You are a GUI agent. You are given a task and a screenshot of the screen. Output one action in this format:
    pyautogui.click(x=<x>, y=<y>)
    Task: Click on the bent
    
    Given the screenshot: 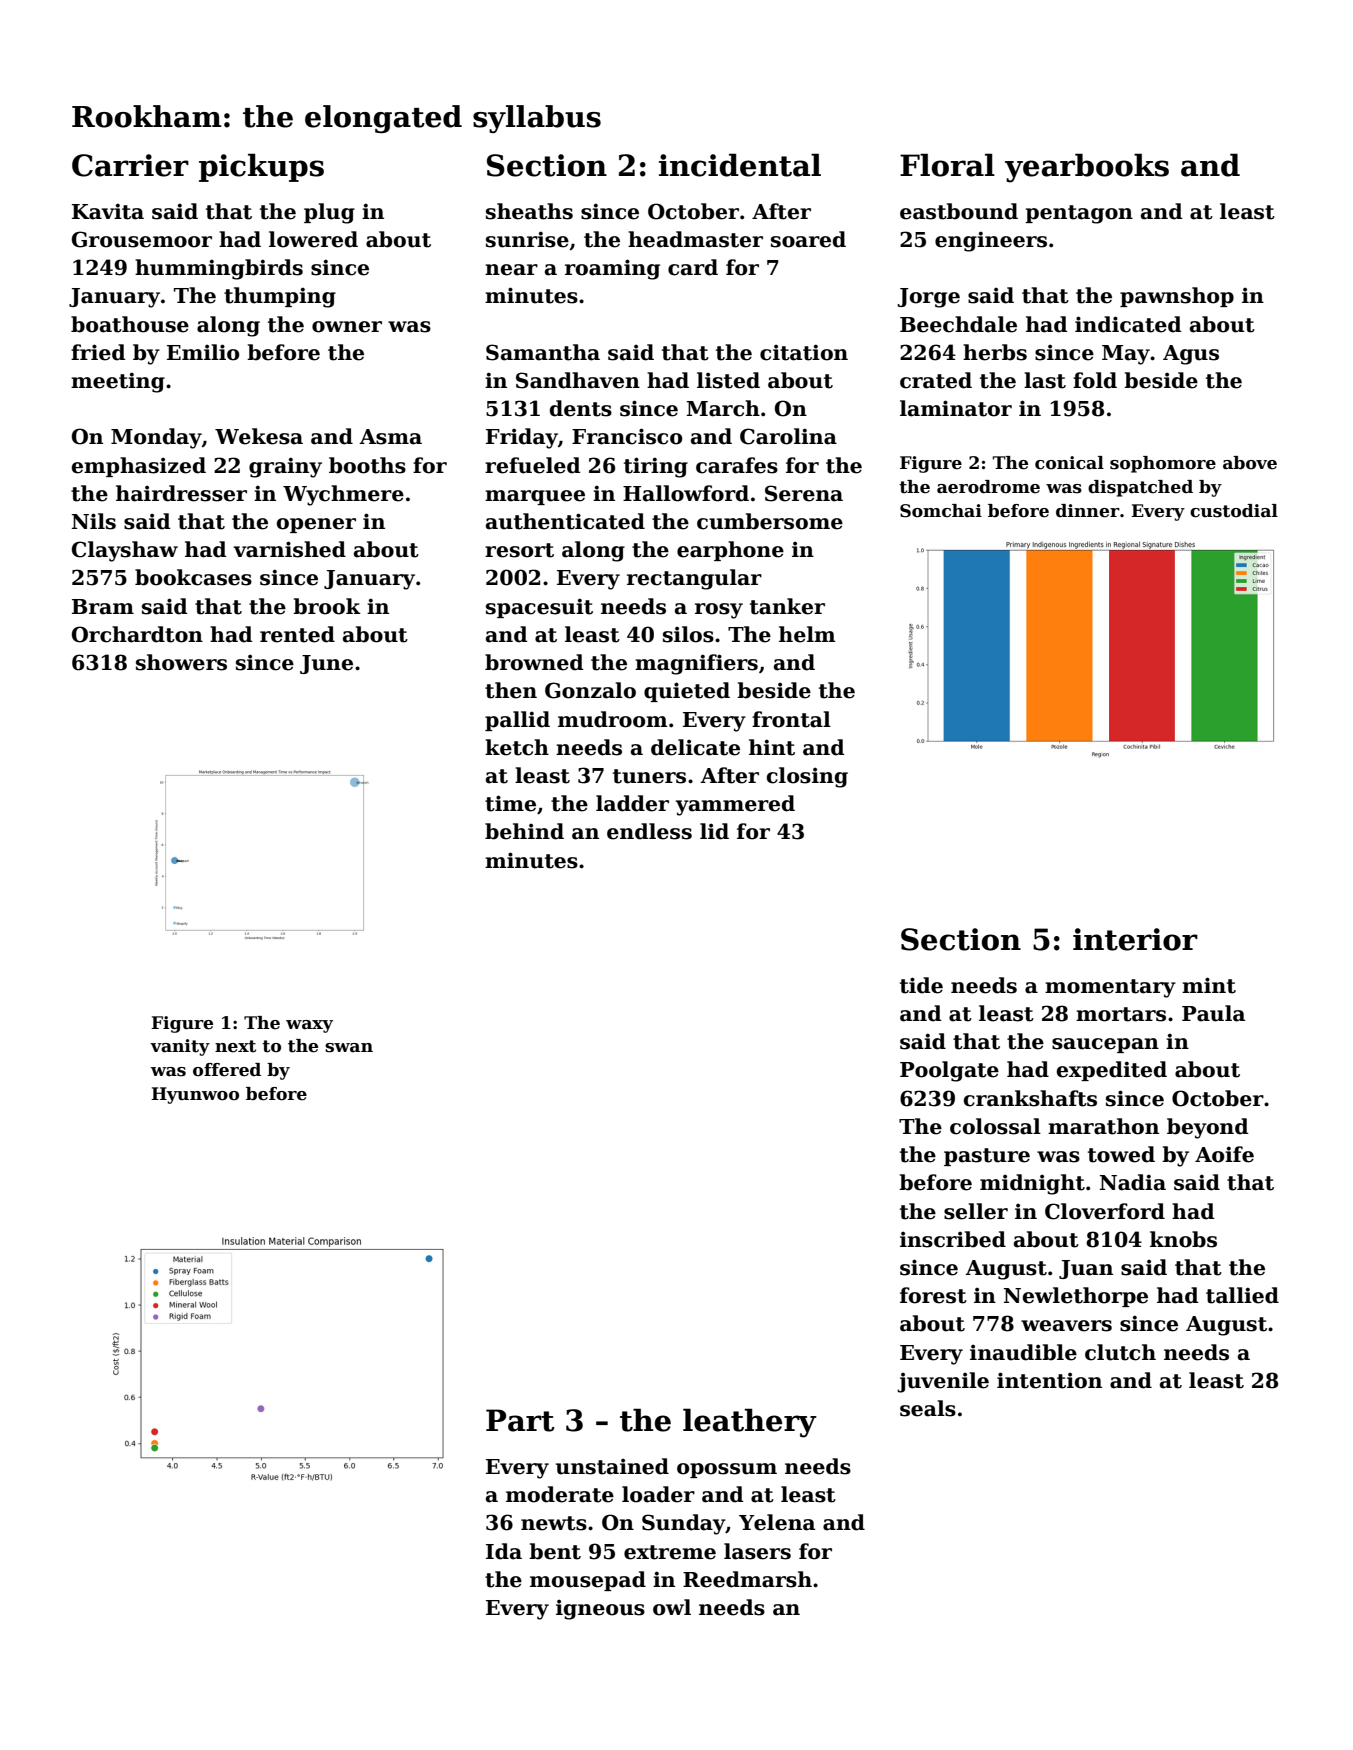 What is the action you would take?
    pyautogui.click(x=555, y=1551)
